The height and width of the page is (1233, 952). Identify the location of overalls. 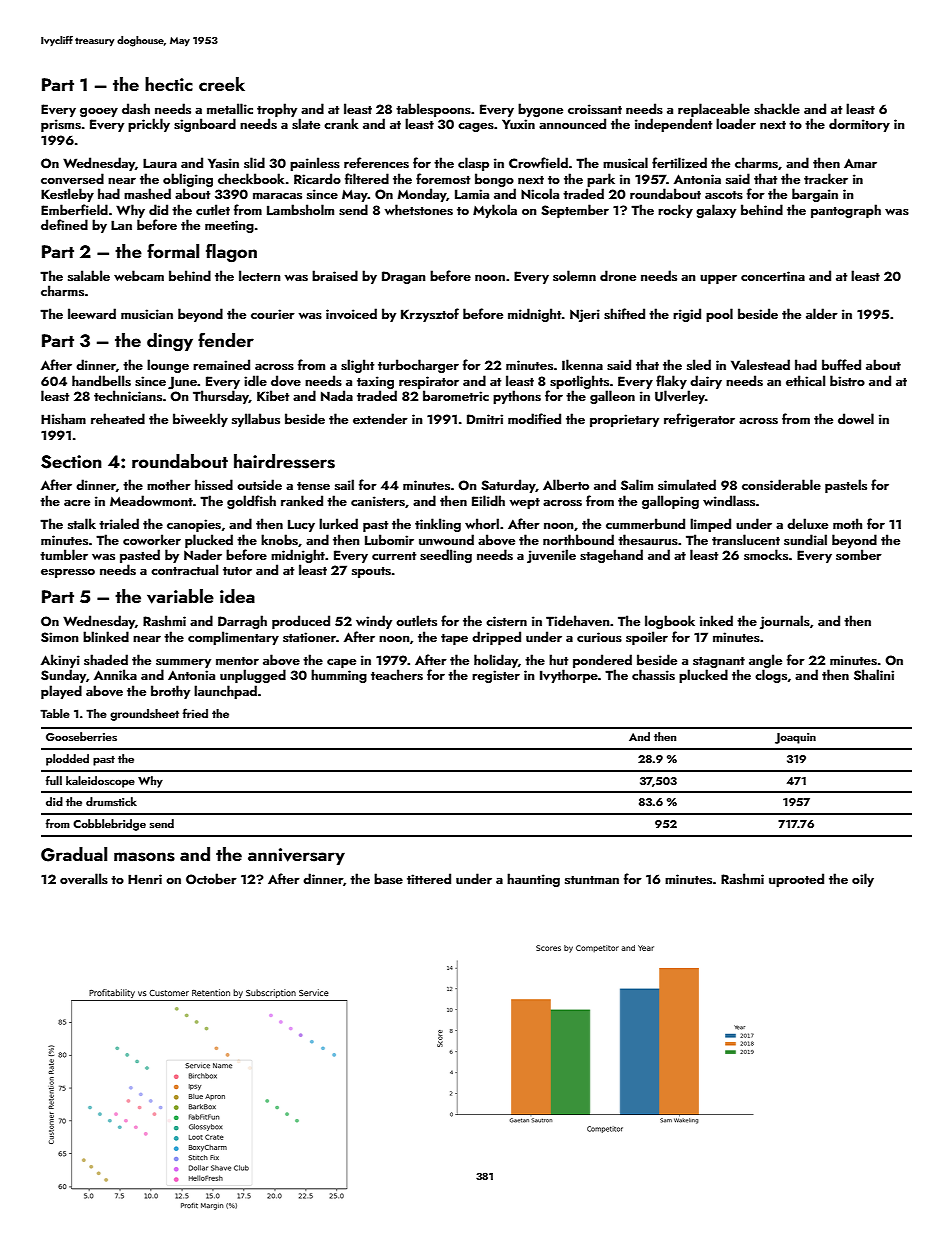
(84, 878).
